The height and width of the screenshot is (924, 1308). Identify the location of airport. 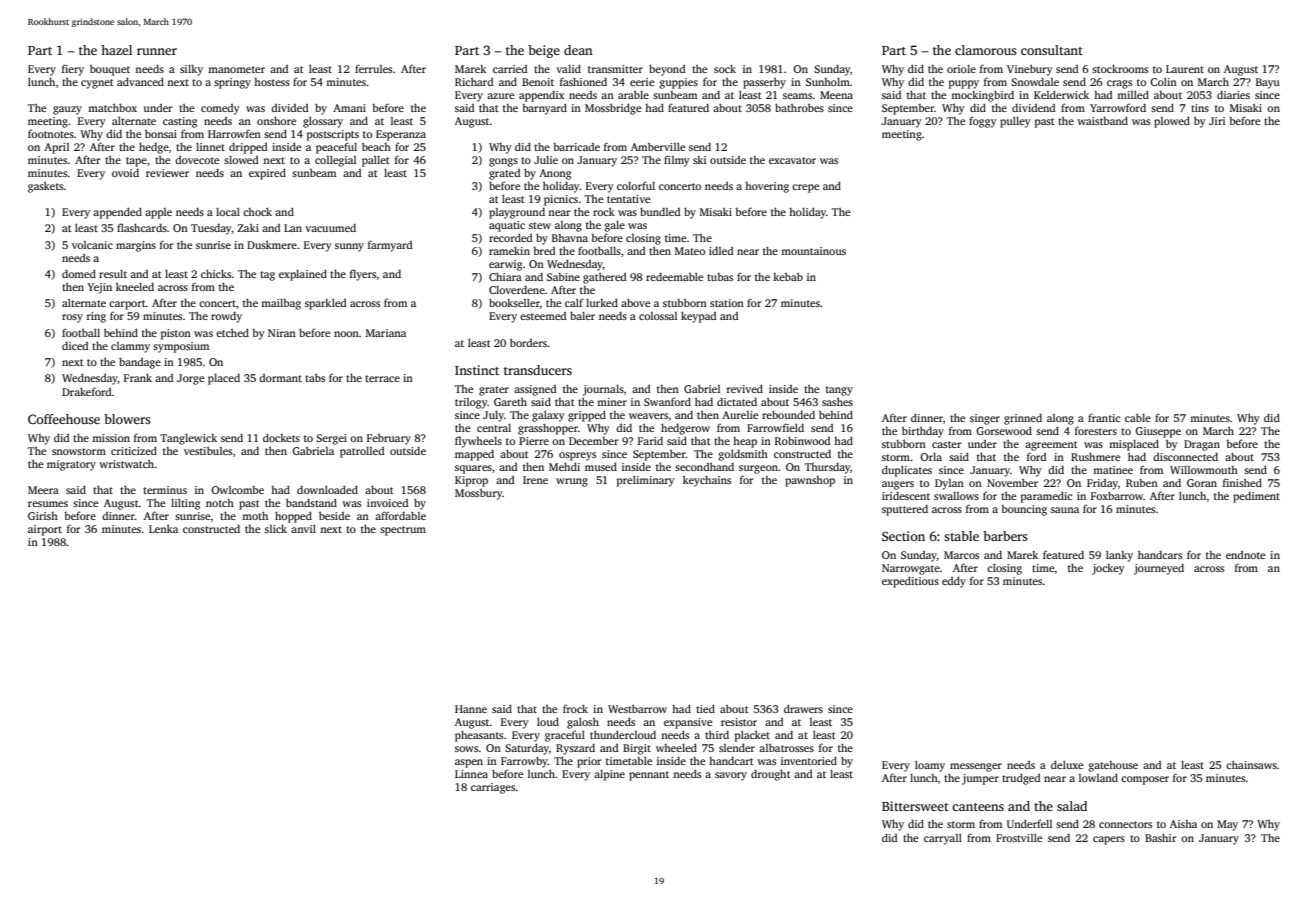
(45, 530).
